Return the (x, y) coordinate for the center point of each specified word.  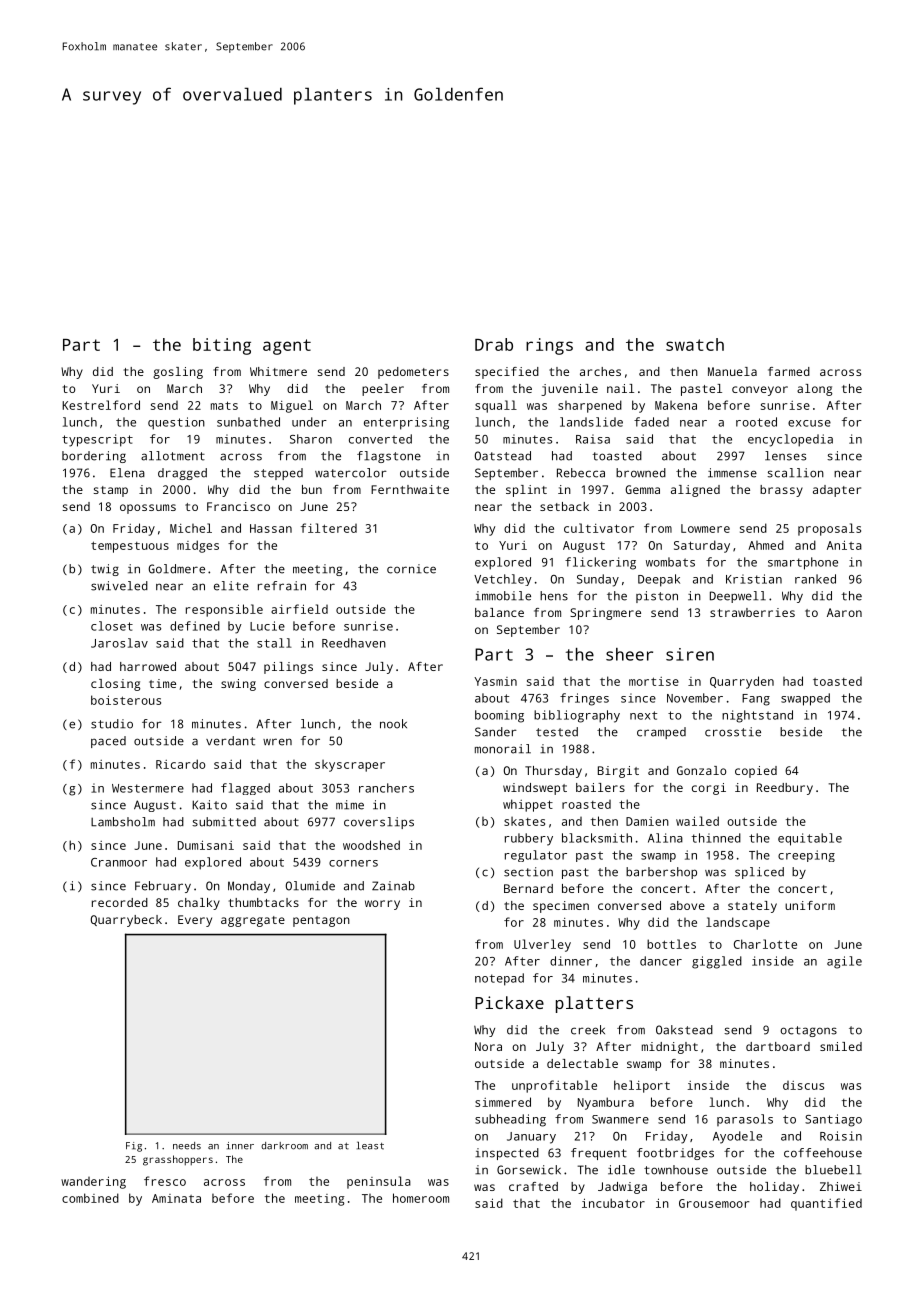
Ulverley (542, 945)
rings (549, 346)
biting (222, 346)
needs (187, 1146)
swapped (805, 699)
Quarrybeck (126, 921)
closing (115, 685)
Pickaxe (509, 1002)
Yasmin (495, 681)
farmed (789, 371)
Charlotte (765, 944)
